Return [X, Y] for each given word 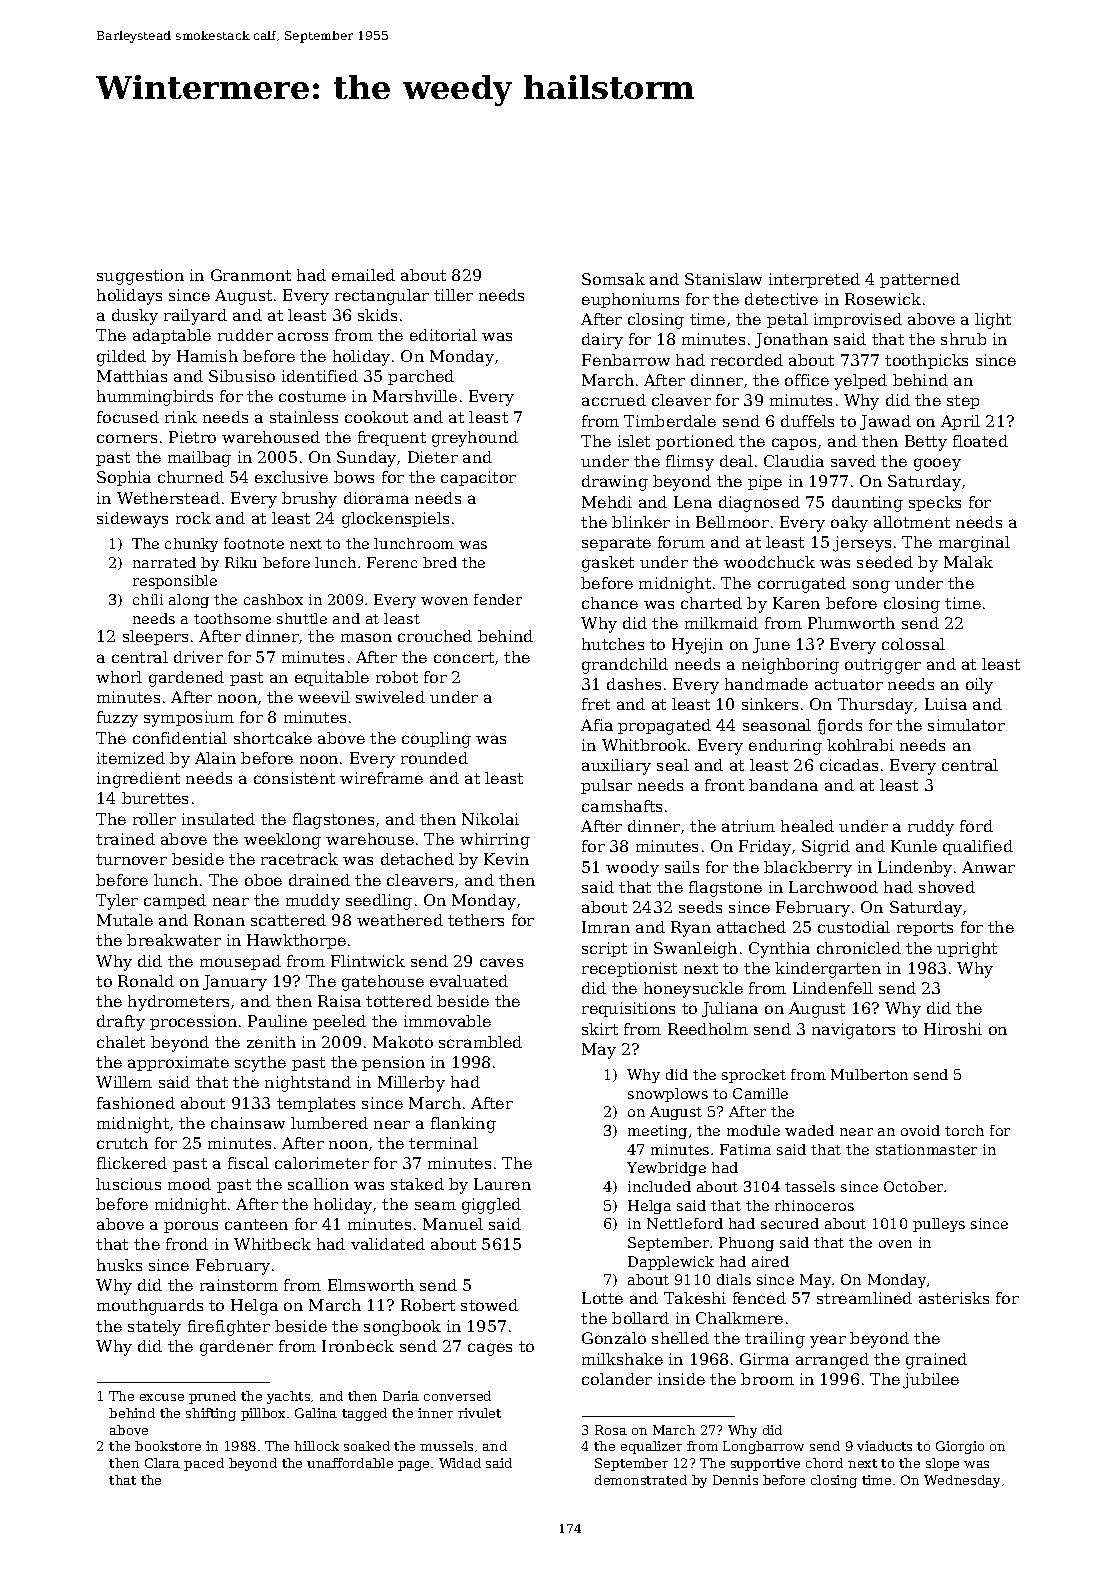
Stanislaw [723, 279]
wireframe [381, 778]
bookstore [168, 1446]
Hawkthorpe [296, 941]
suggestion [140, 277]
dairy [602, 341]
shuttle [302, 618]
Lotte [602, 1298]
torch [964, 1130]
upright [967, 950]
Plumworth [851, 623]
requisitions [628, 1009]
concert [464, 657]
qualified [978, 847]
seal [673, 765]
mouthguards [150, 1307]
